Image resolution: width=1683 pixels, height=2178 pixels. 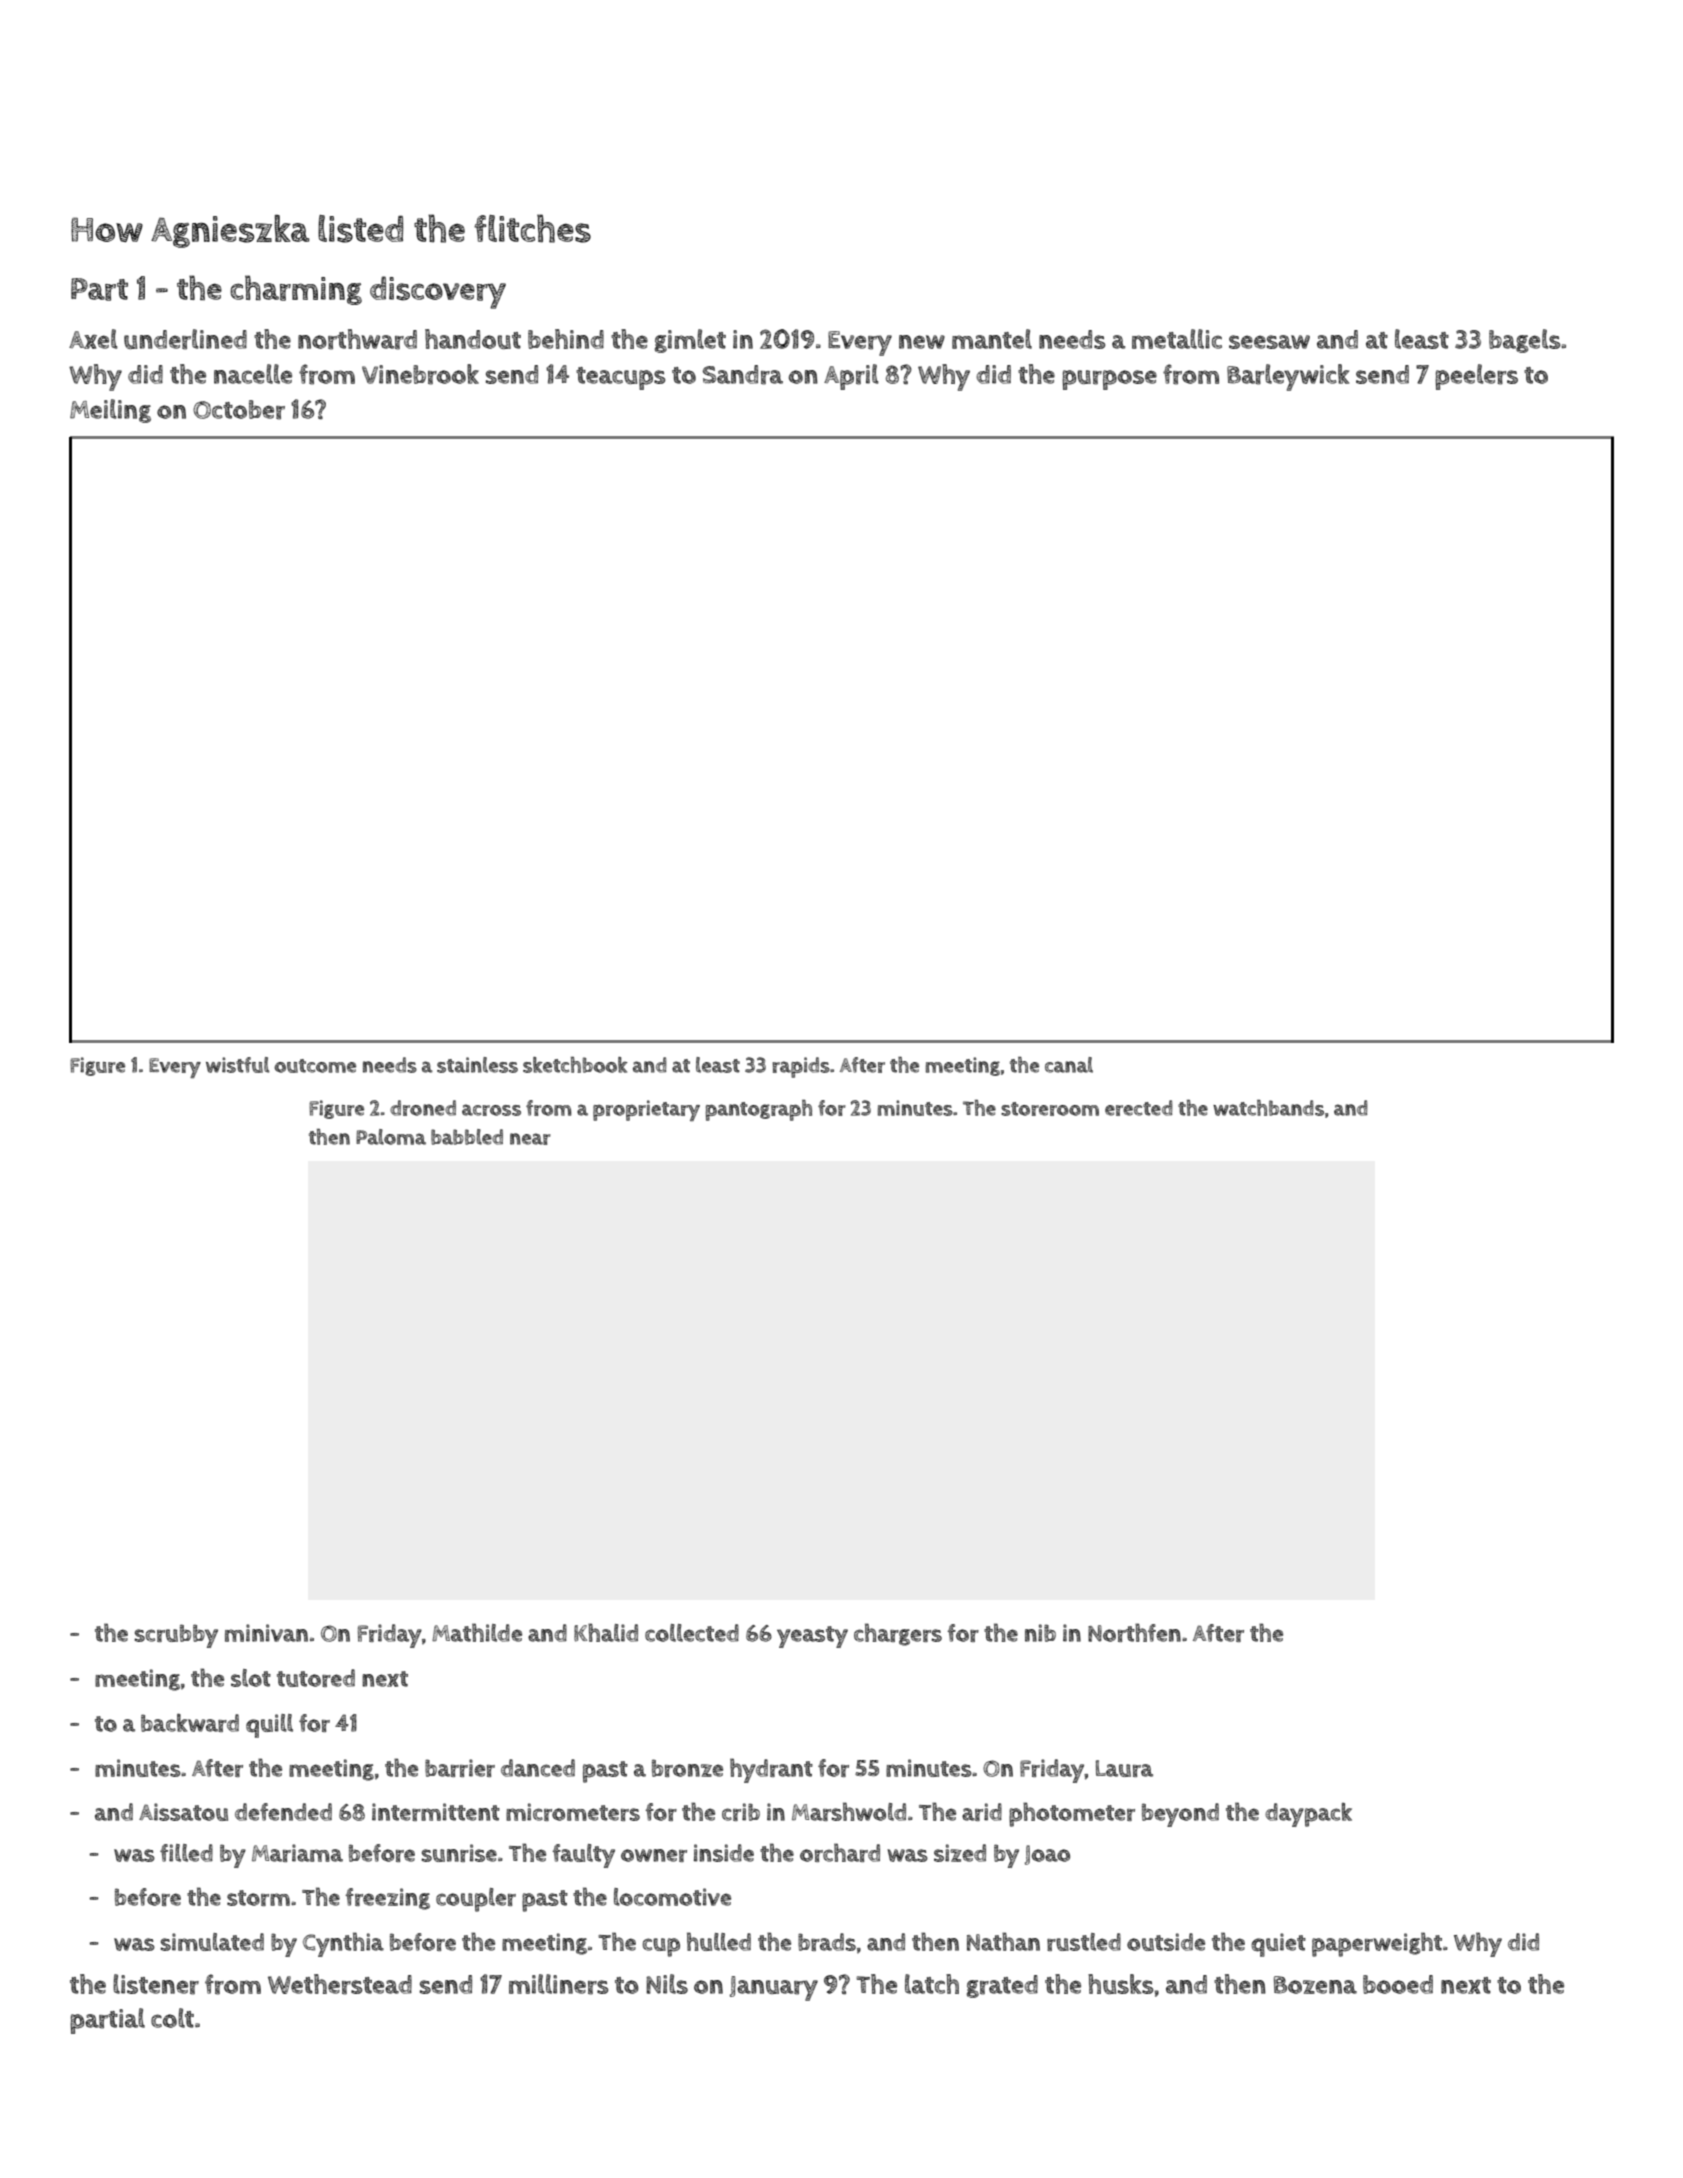 I want to click on Paloma, so click(x=391, y=1137).
